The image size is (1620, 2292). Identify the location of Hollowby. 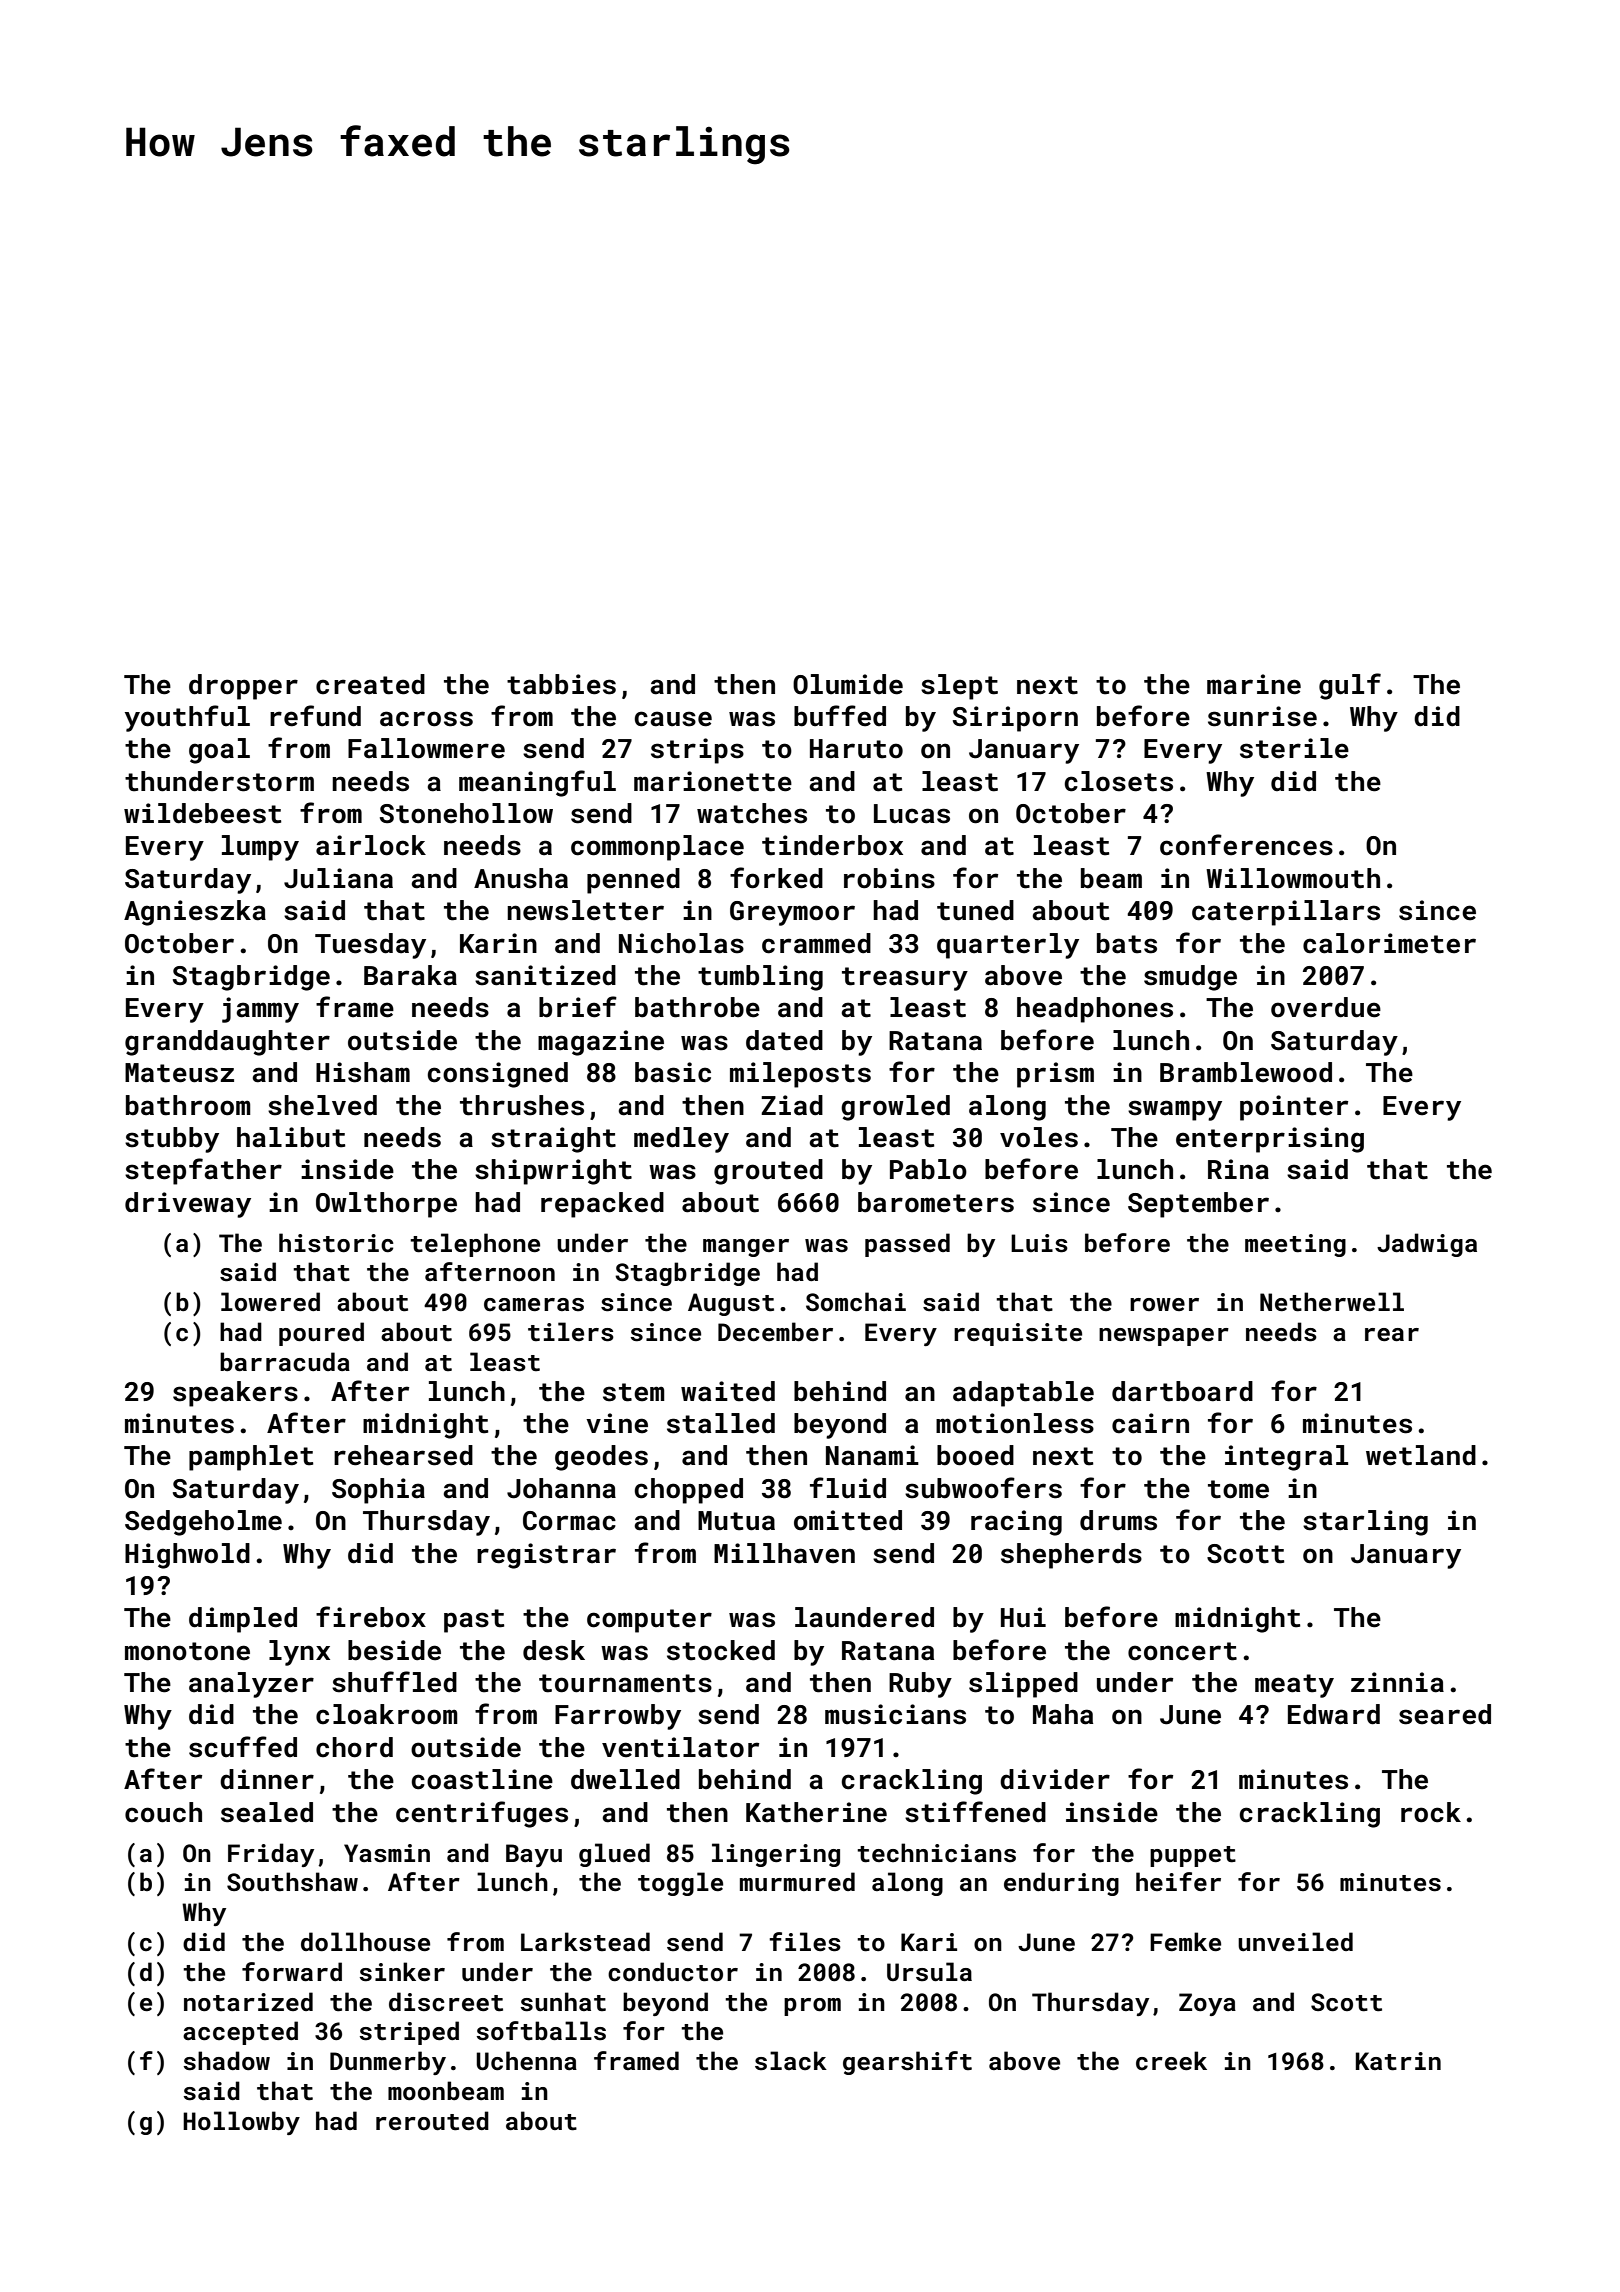
(241, 2123).
